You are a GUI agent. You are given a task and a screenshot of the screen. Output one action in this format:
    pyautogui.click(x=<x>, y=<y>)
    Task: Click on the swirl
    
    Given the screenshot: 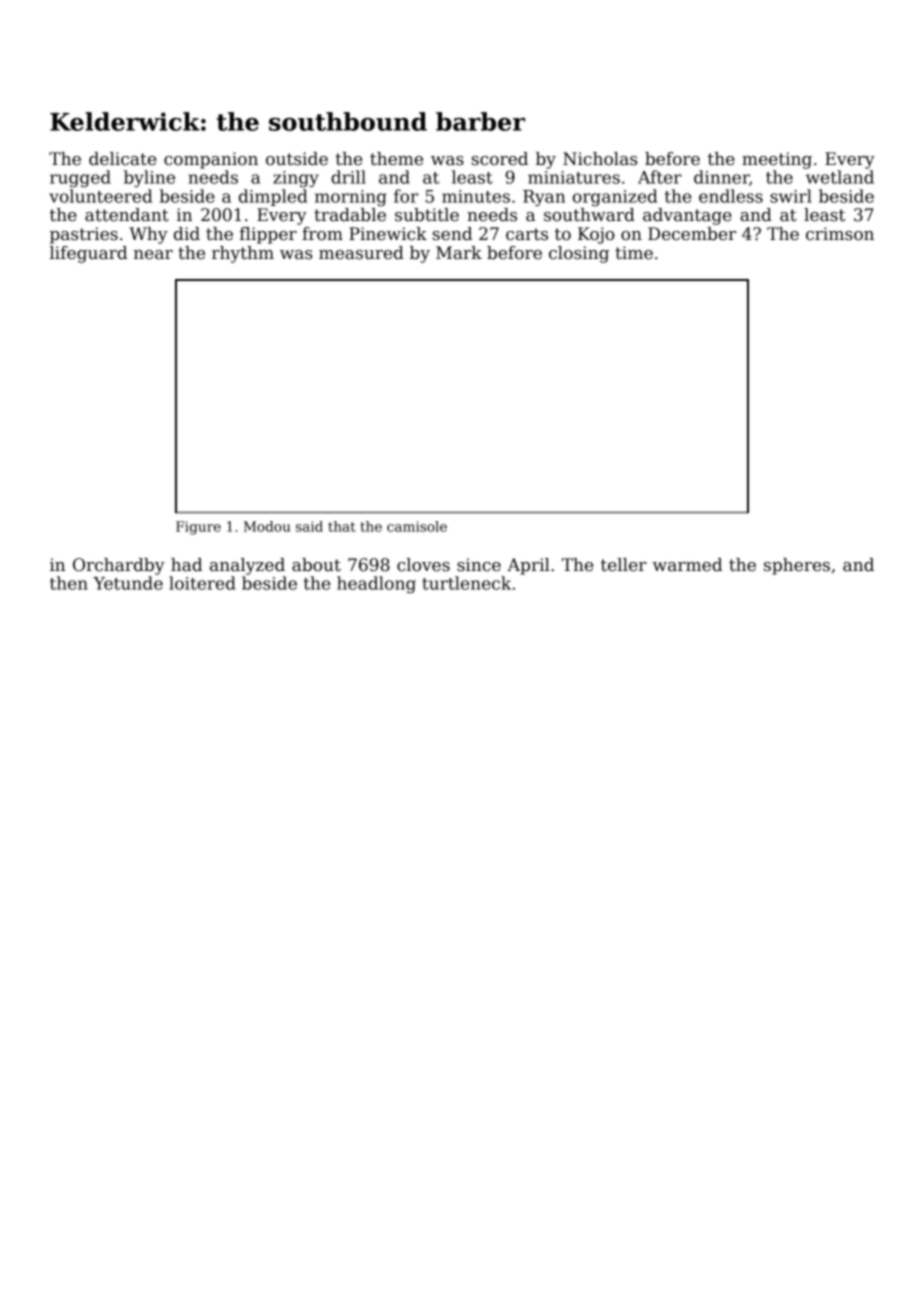 What is the action you would take?
    pyautogui.click(x=791, y=196)
